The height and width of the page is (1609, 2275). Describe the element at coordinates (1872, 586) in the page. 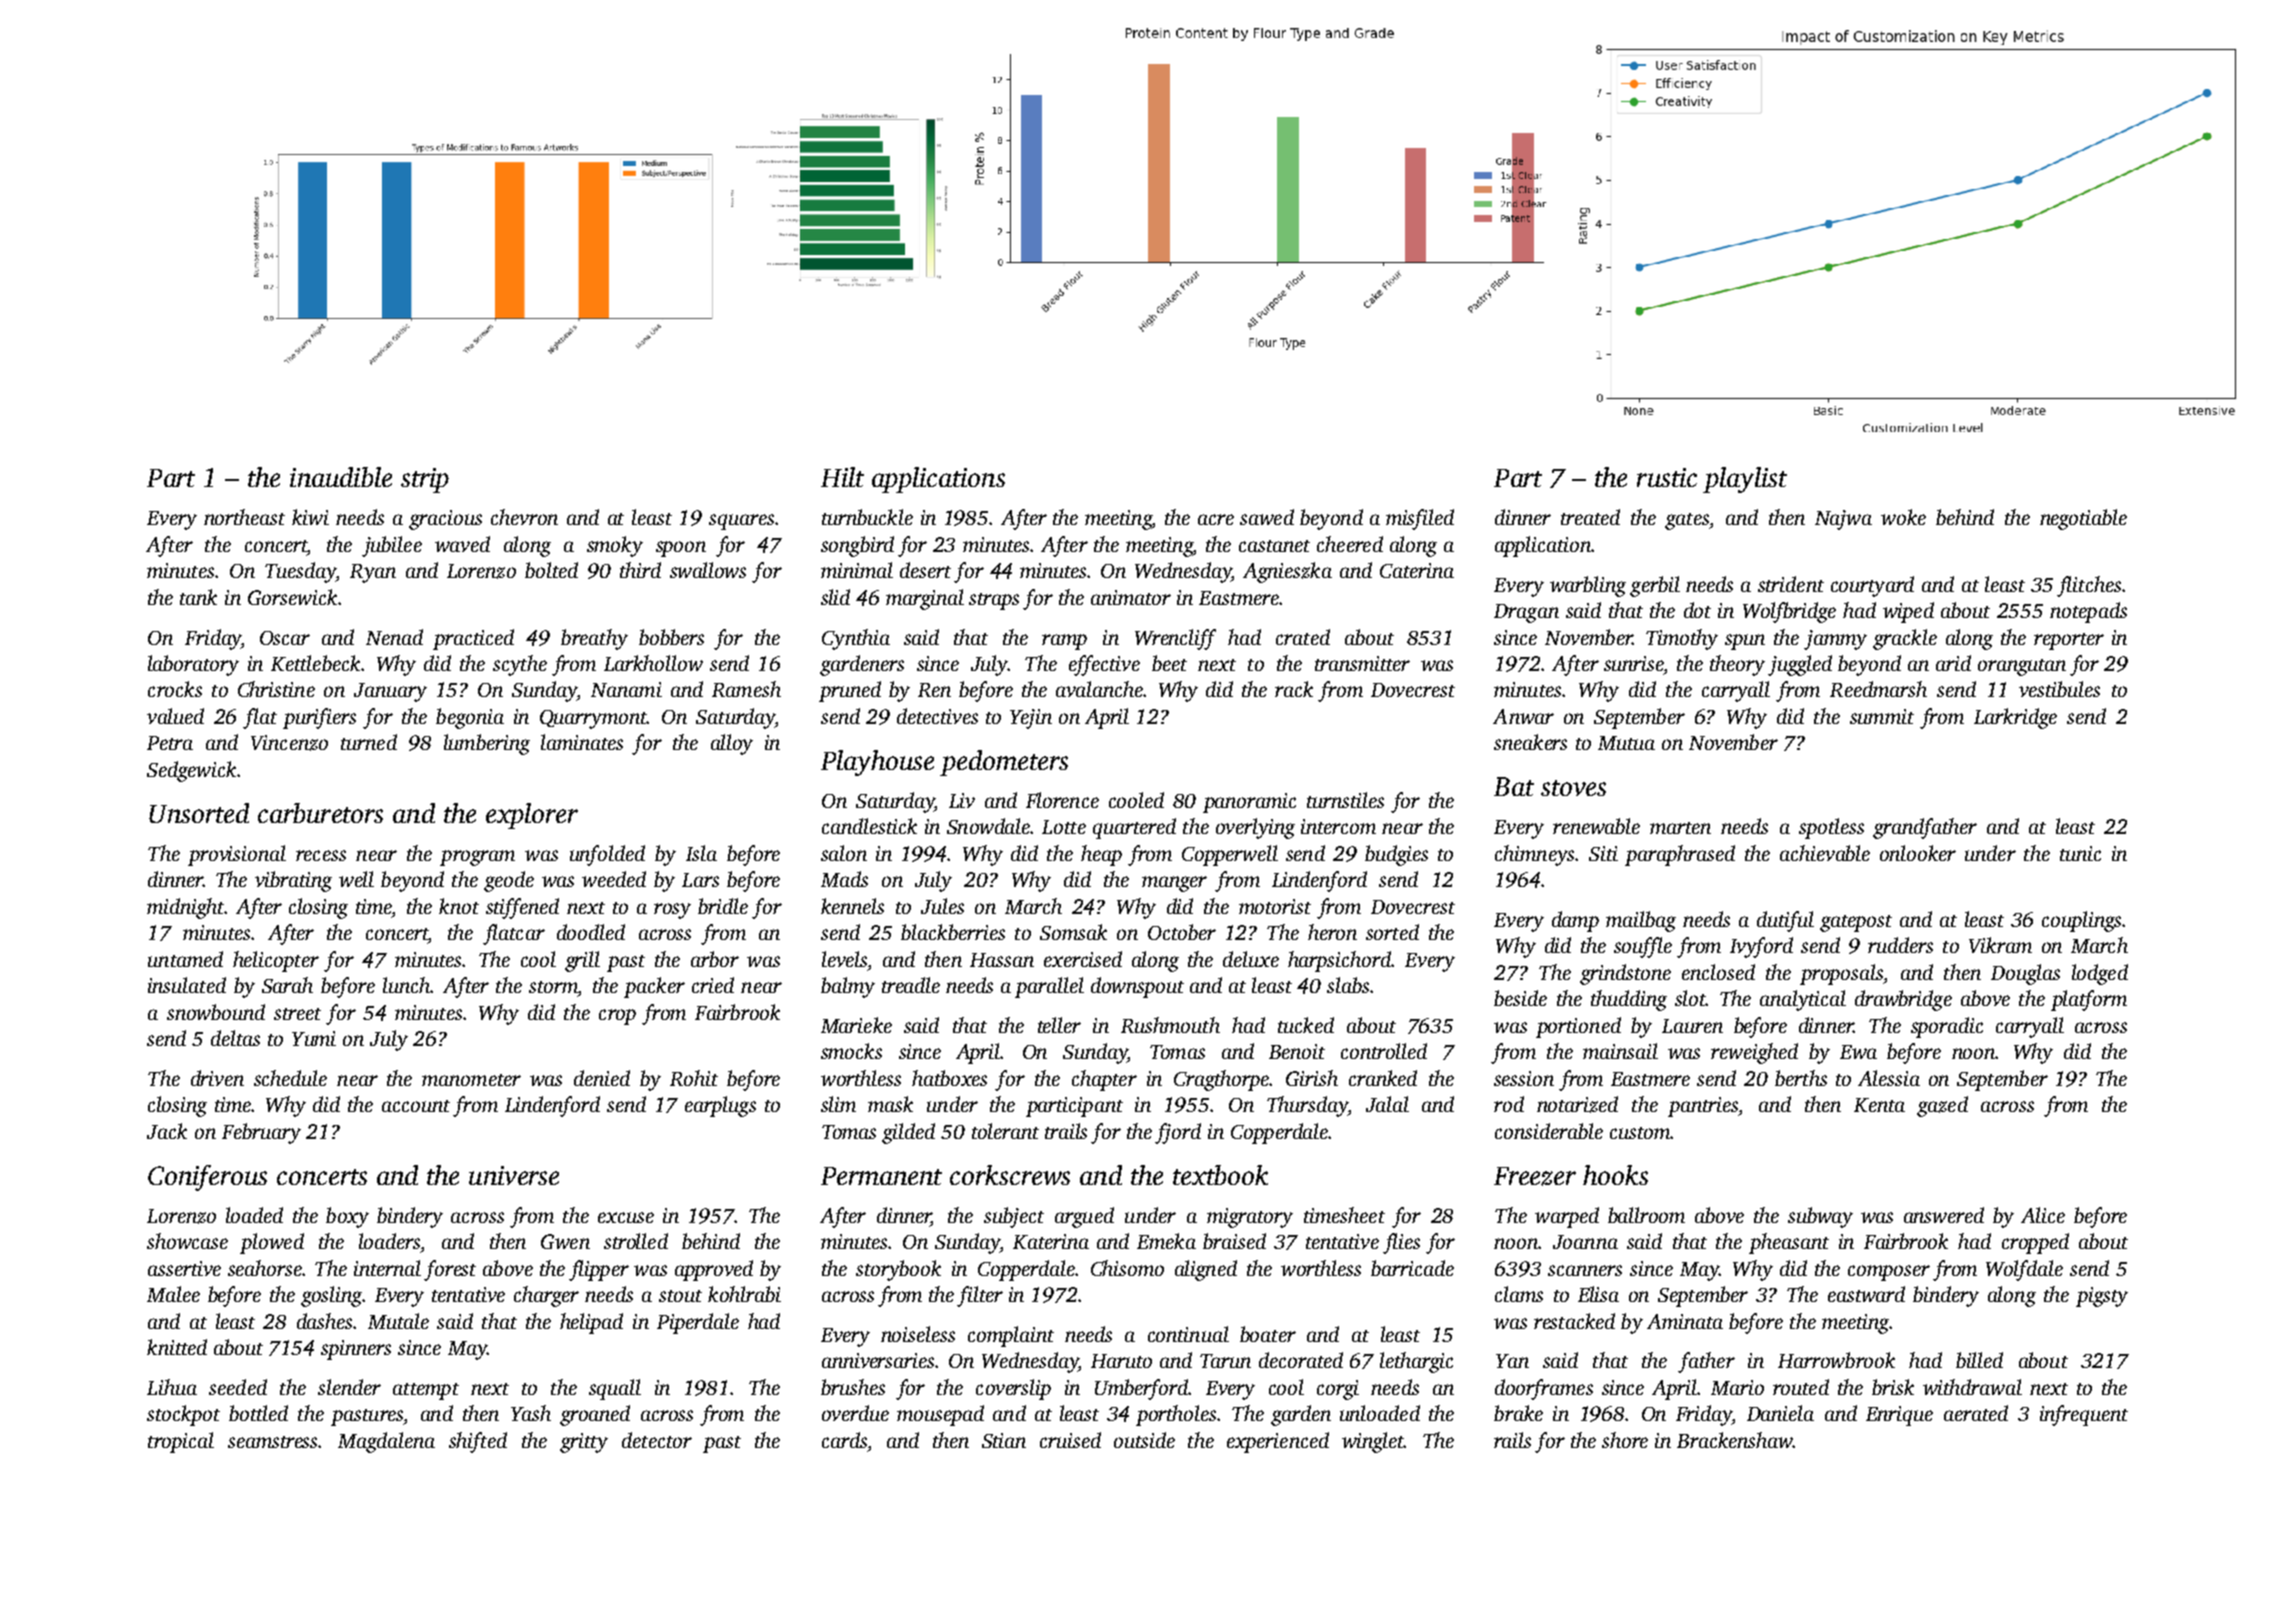

I see `courtyard` at that location.
